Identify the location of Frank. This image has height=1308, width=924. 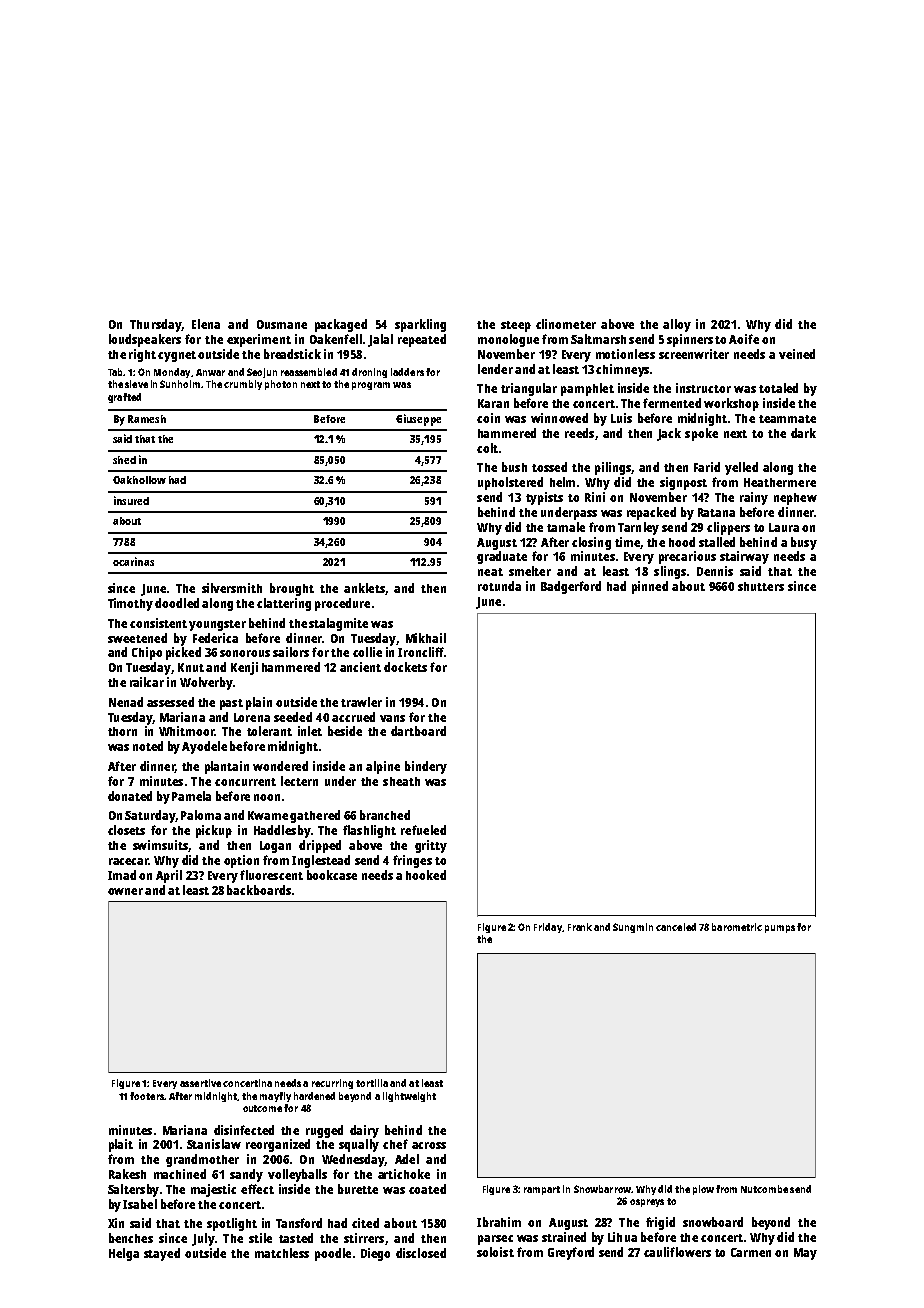
(580, 927).
